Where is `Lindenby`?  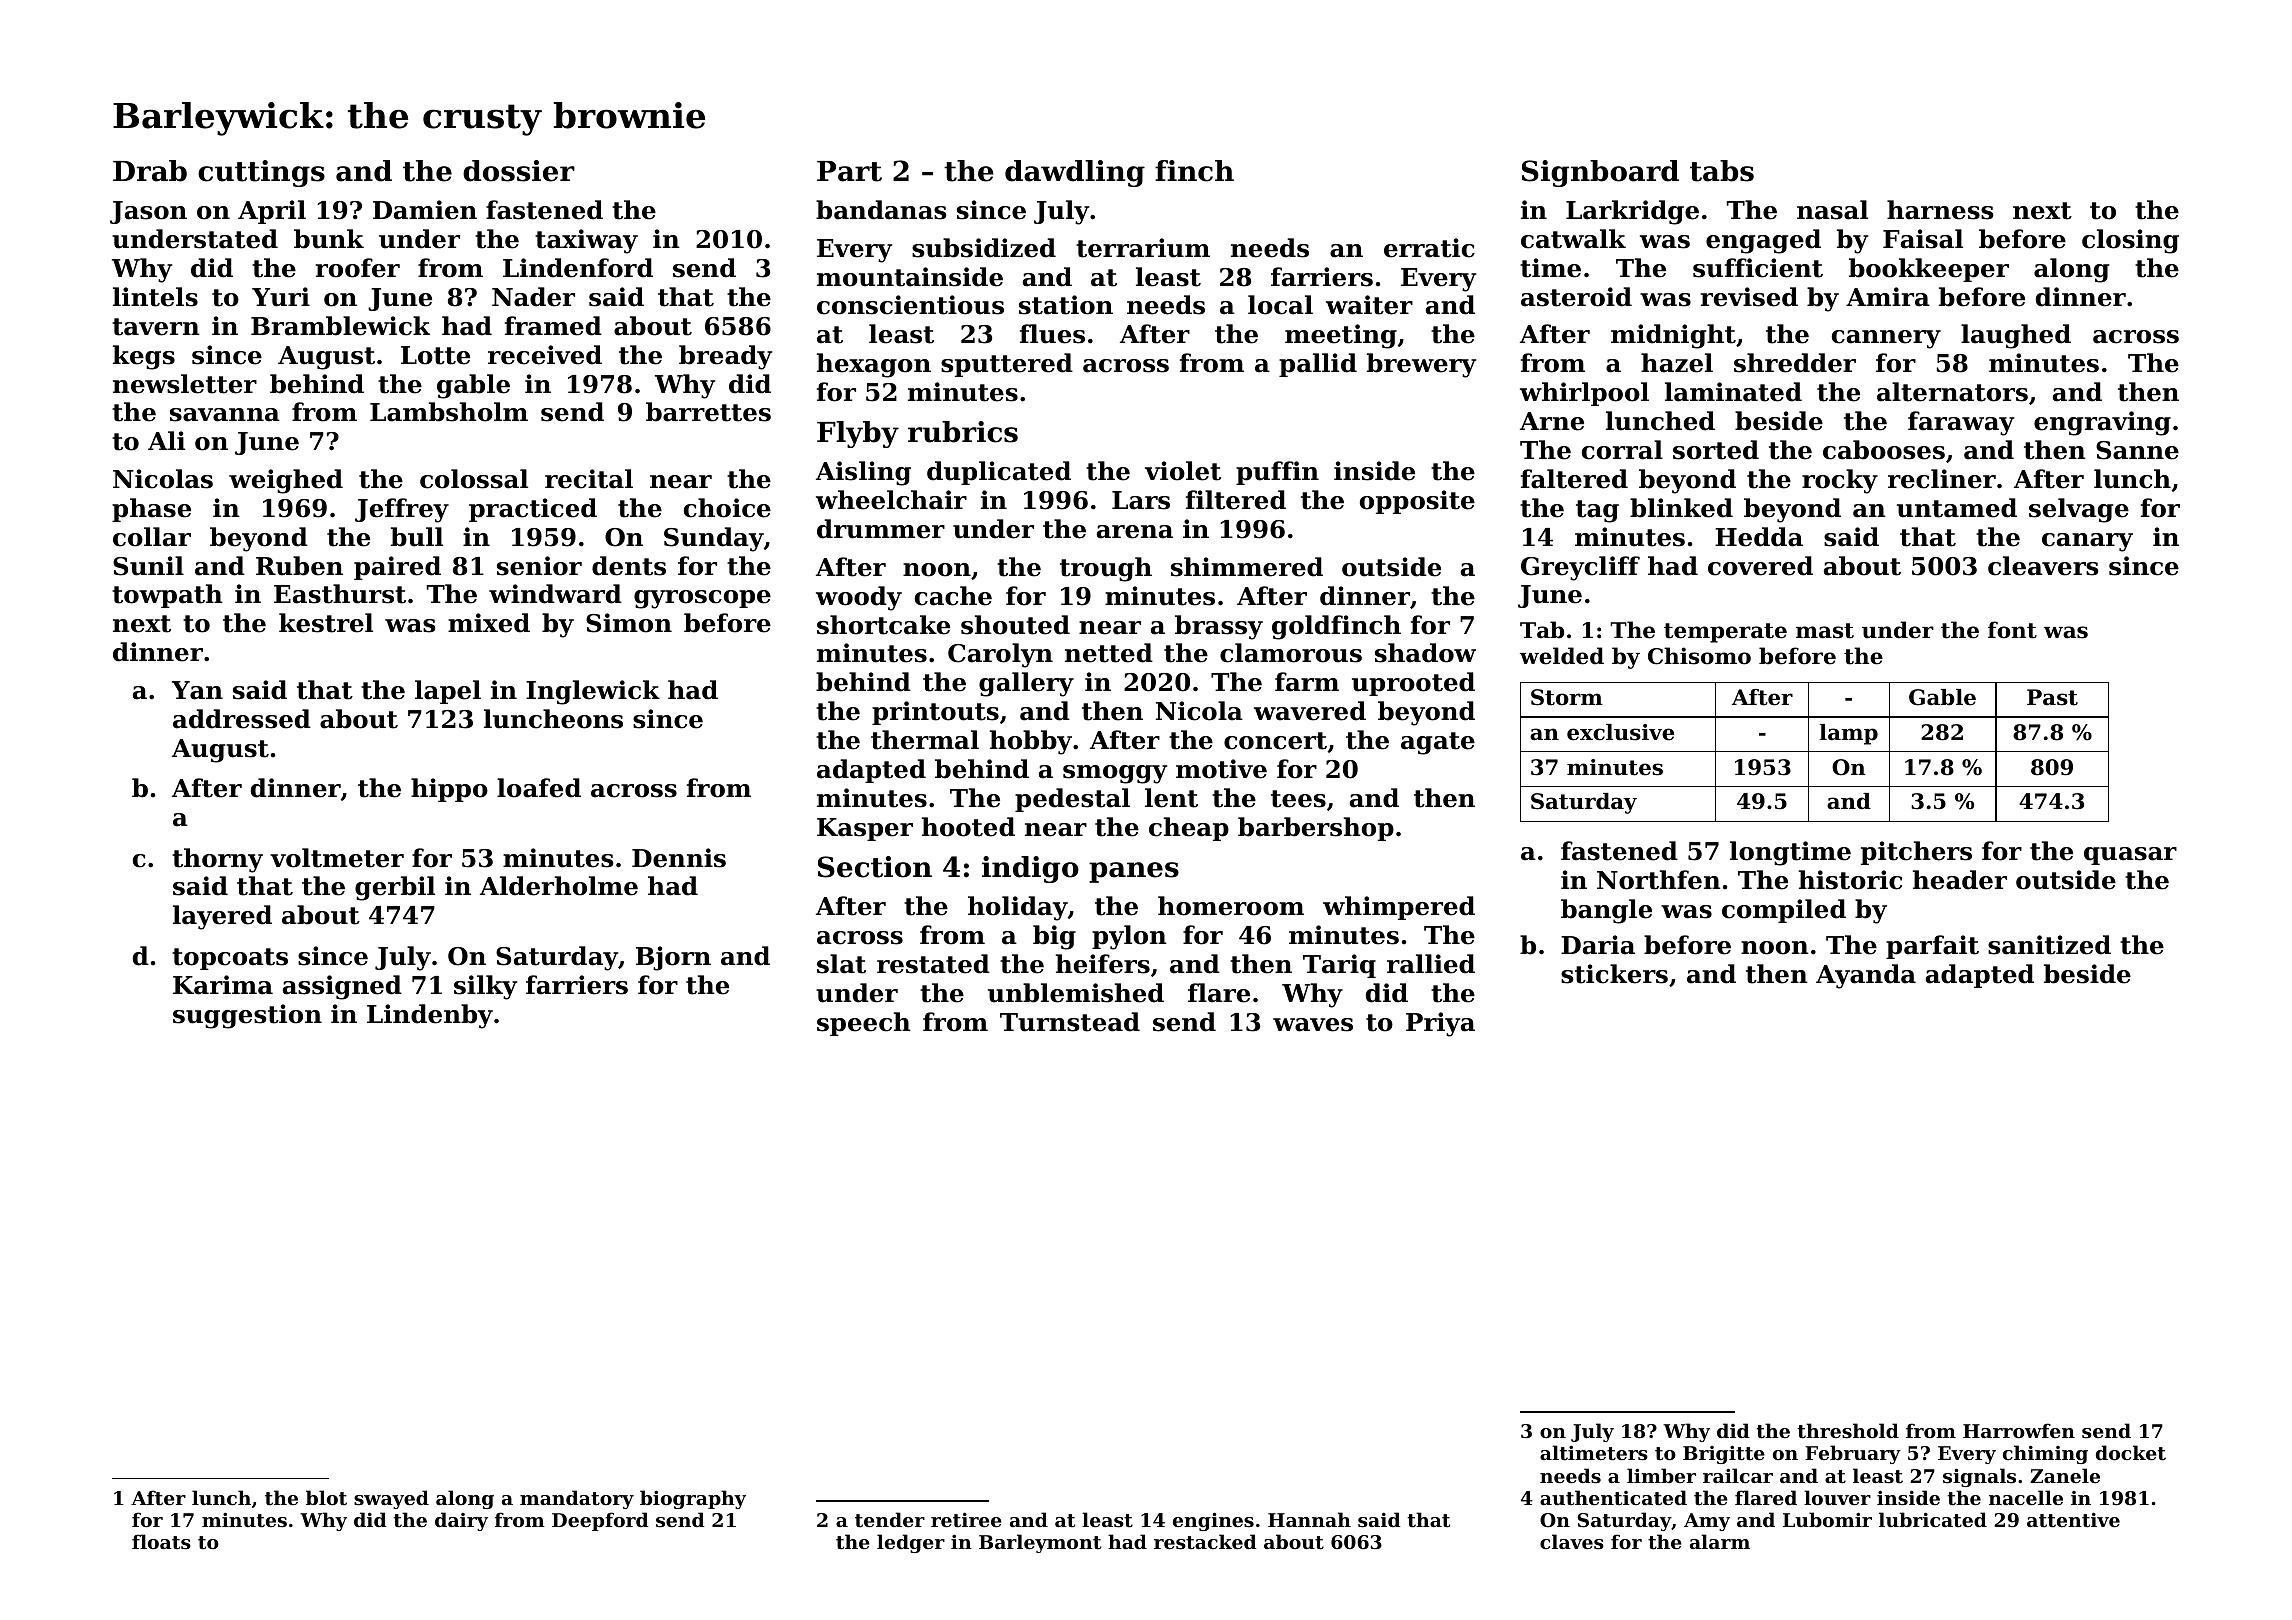
Lindenby is located at coordinates (430, 1016).
